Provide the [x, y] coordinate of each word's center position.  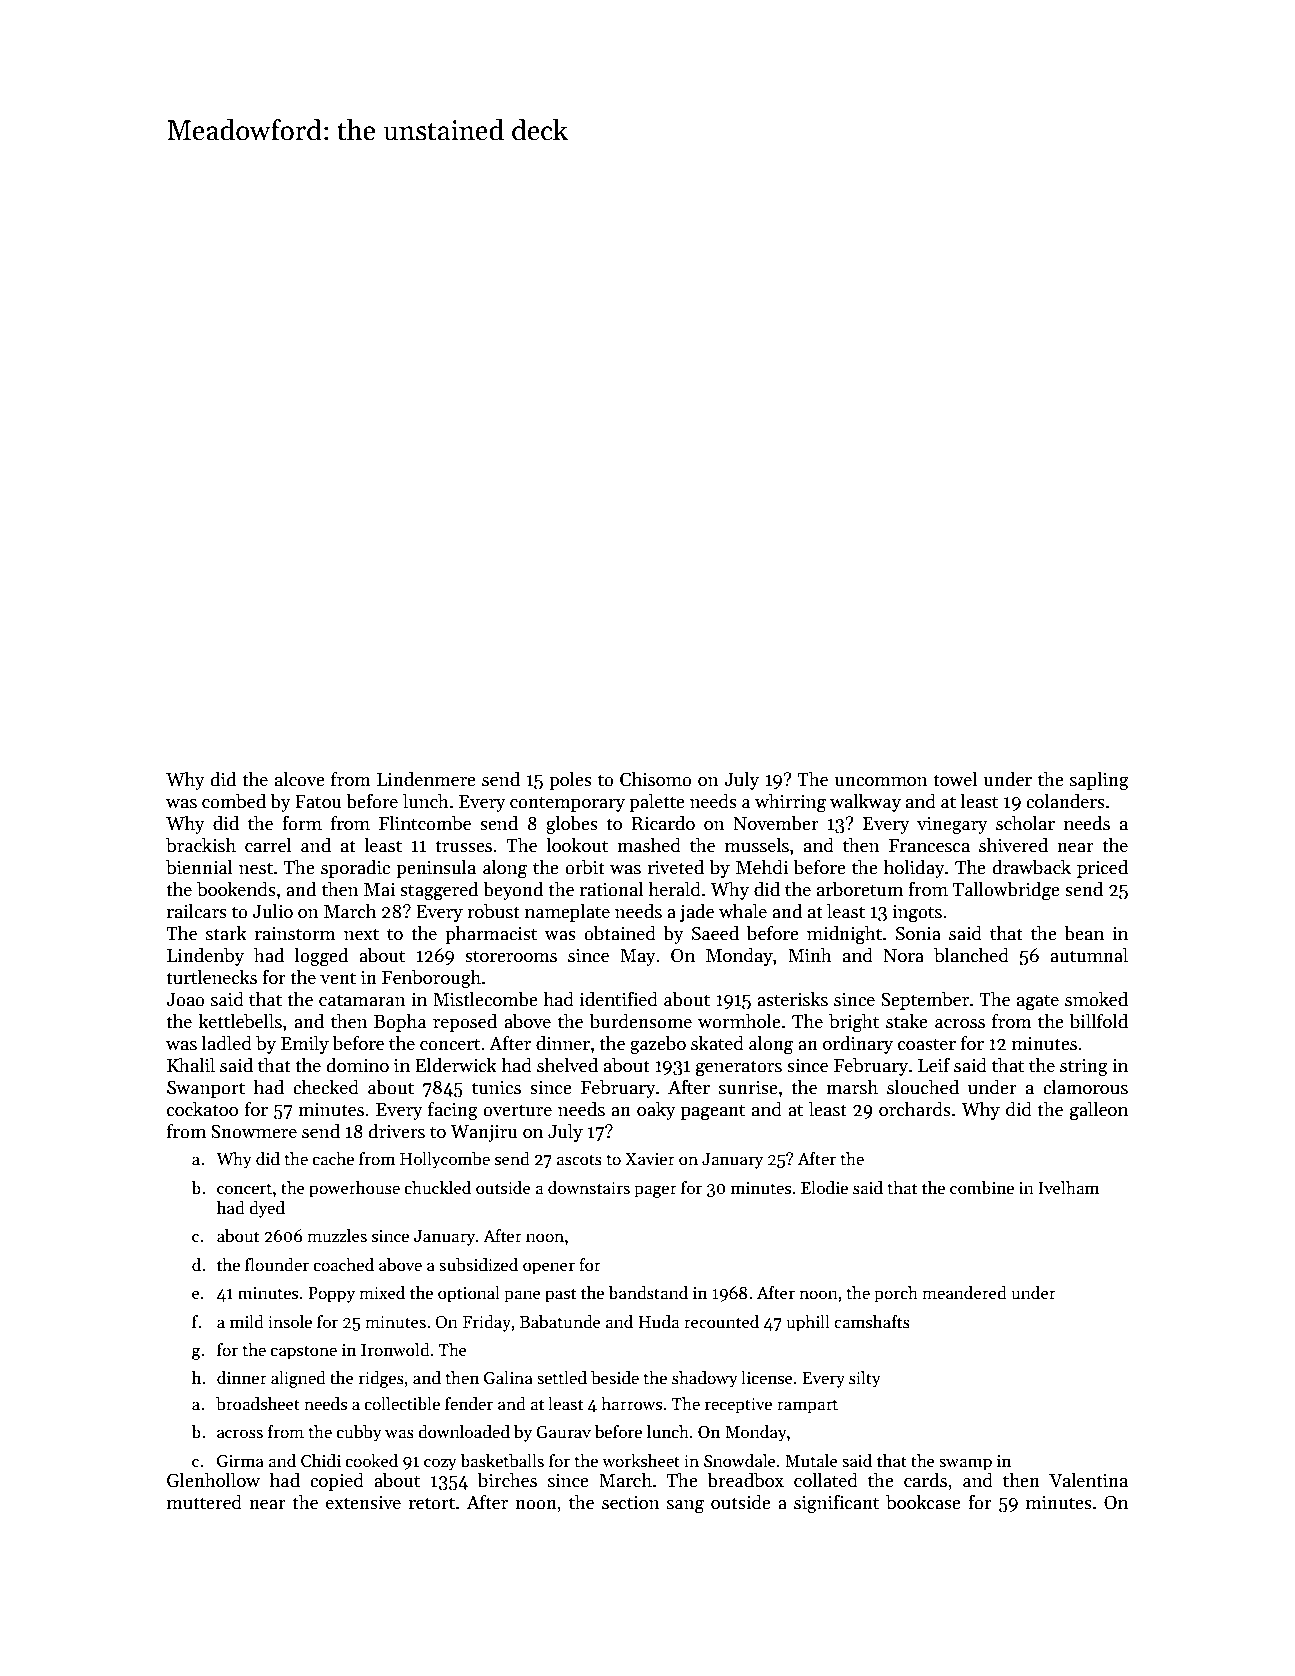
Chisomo [656, 779]
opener [549, 1268]
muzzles [337, 1236]
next [361, 934]
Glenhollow [213, 1480]
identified [619, 999]
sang [685, 1507]
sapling [1099, 781]
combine [982, 1188]
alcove [300, 779]
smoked [1096, 999]
